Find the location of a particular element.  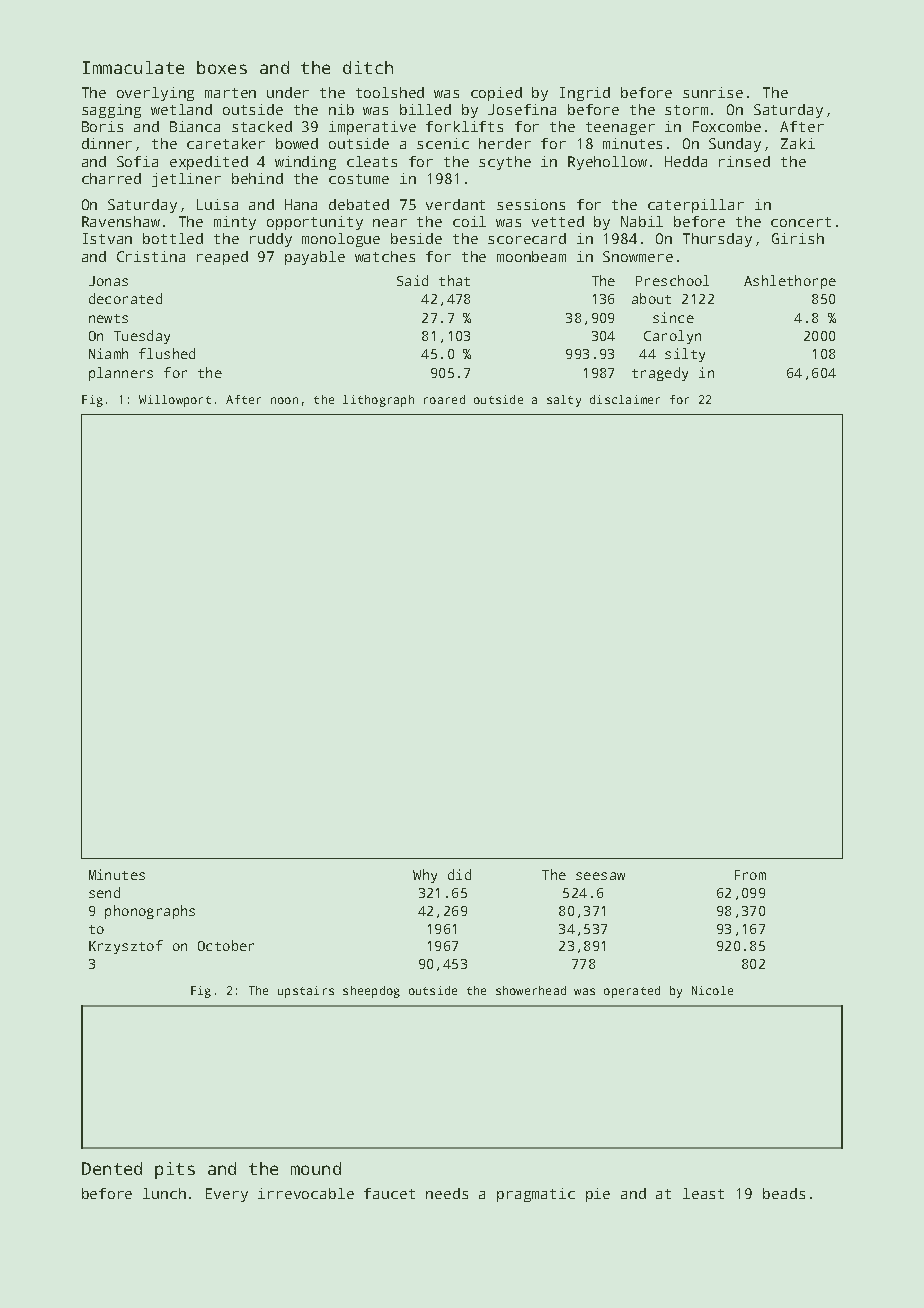

Why is located at coordinates (425, 876).
